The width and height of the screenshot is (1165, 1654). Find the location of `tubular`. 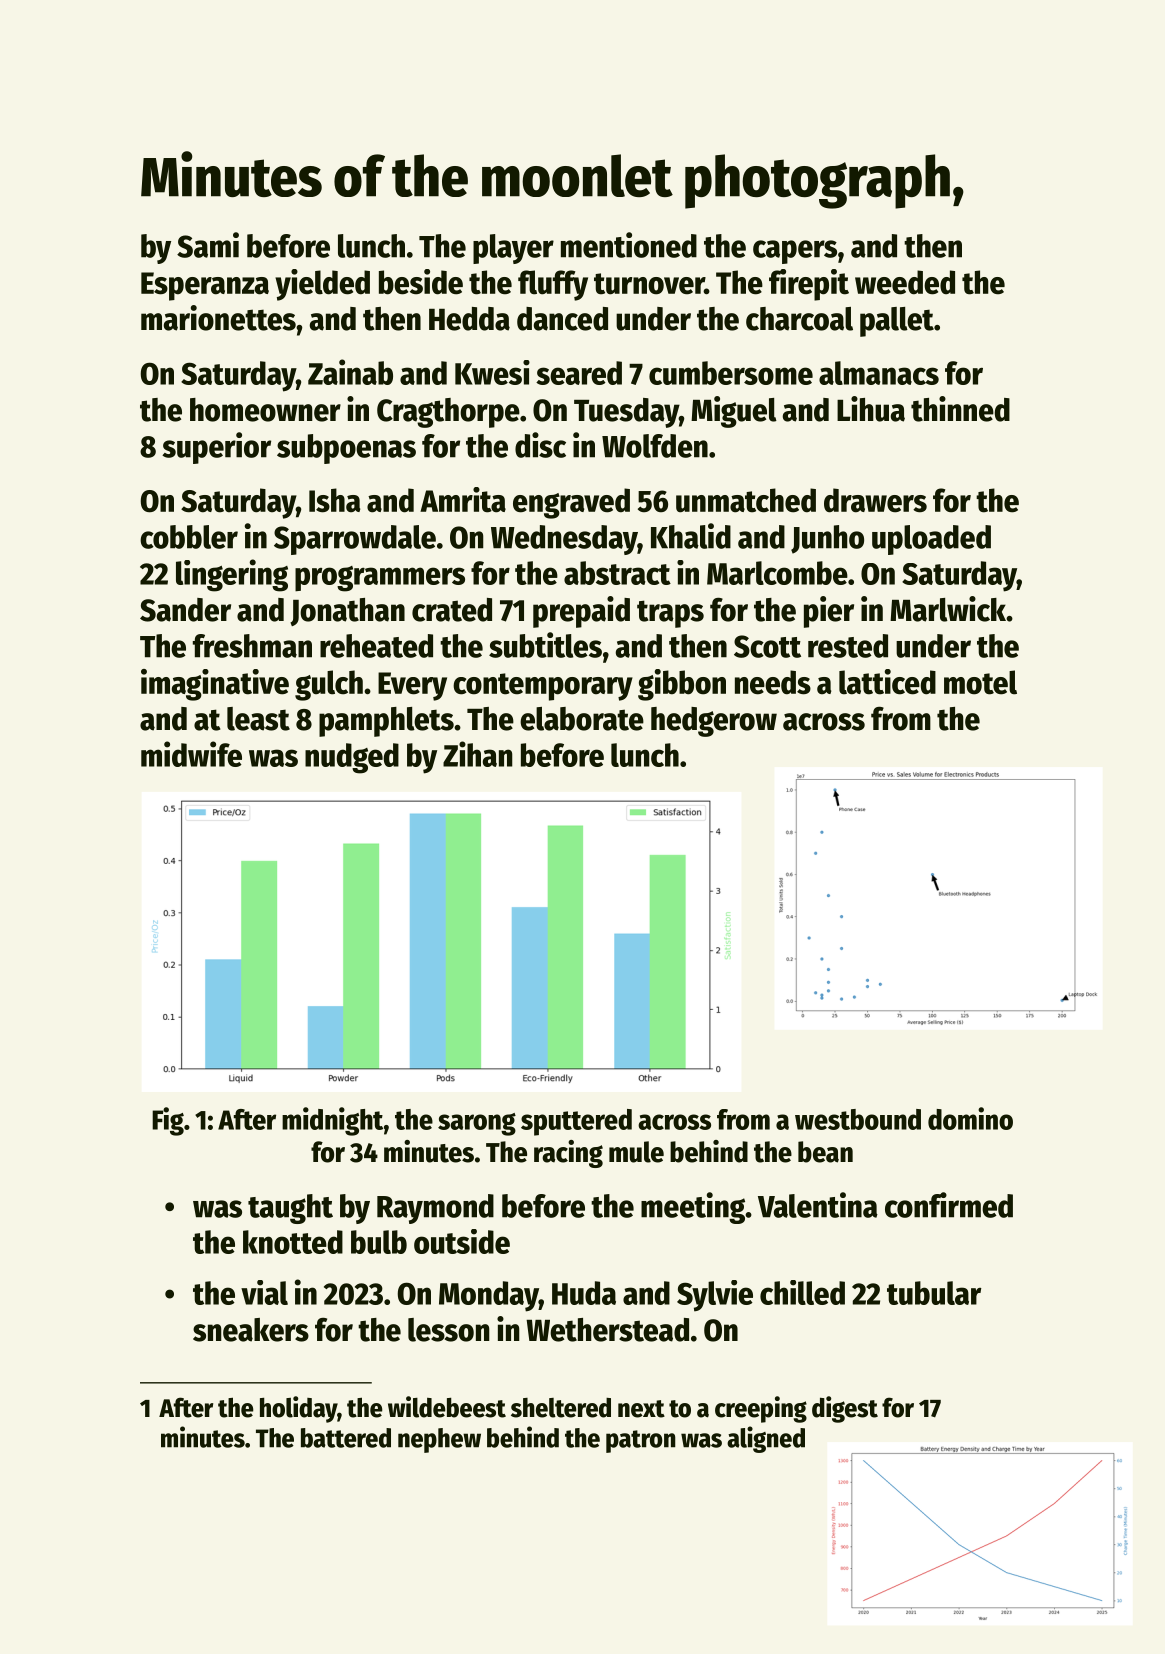

tubular is located at coordinates (934, 1293).
